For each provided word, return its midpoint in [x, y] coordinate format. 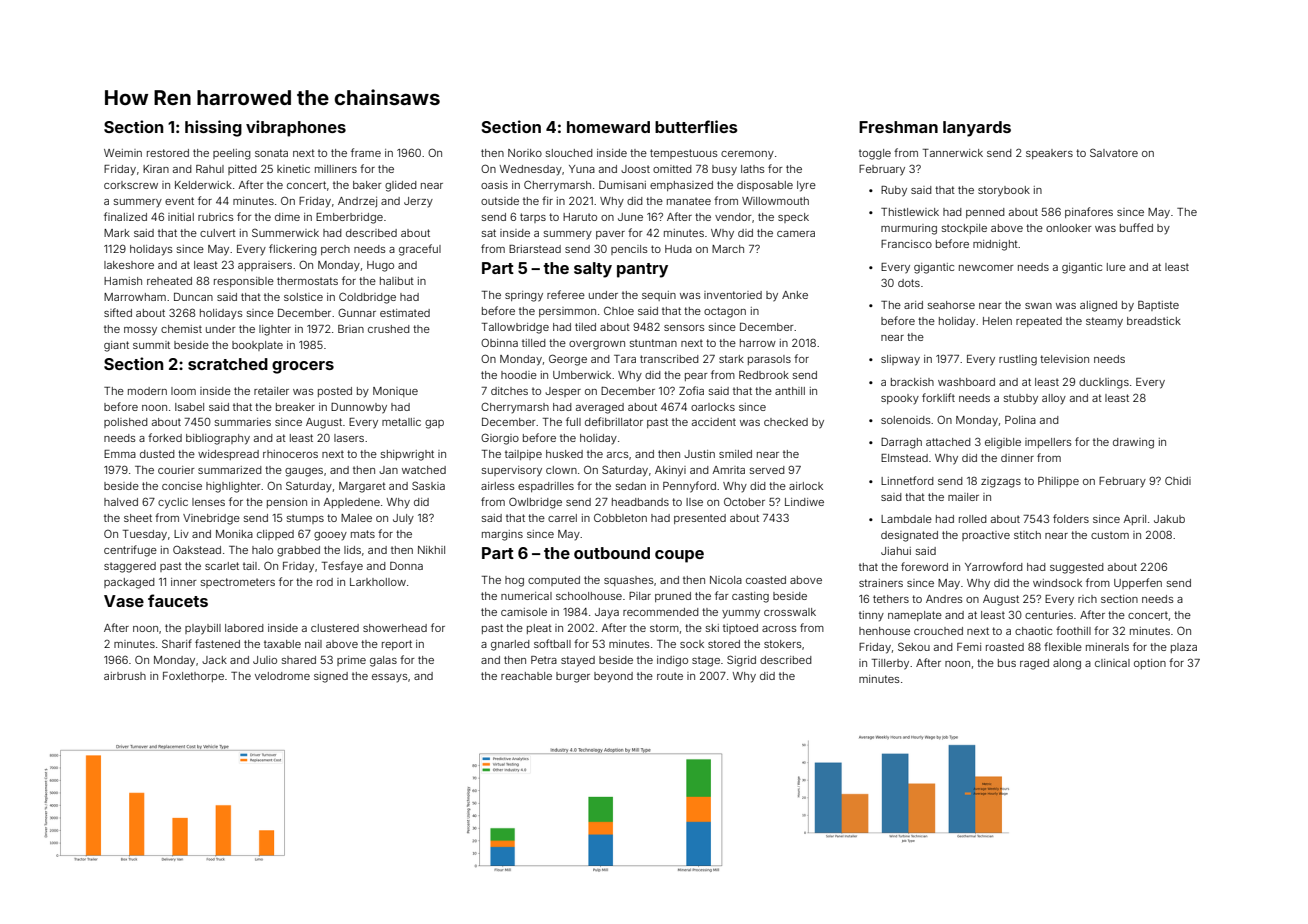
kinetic [293, 169]
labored [244, 628]
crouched [938, 631]
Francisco [906, 244]
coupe [679, 556]
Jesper [563, 392]
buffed [1136, 227]
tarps [533, 218]
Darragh [901, 443]
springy [524, 296]
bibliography [218, 439]
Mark [117, 233]
